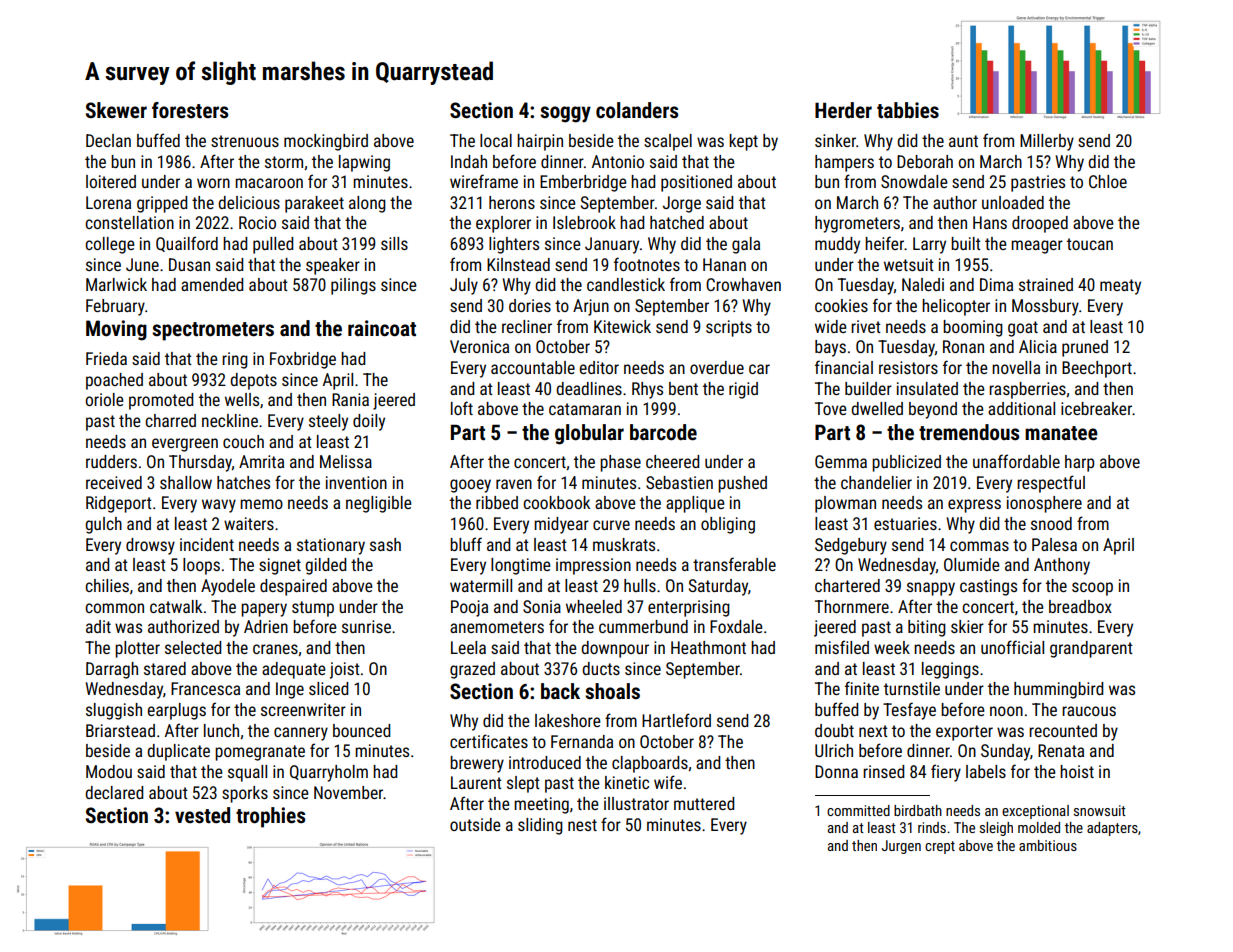 The height and width of the screenshot is (952, 1233). Describe the element at coordinates (111, 181) in the screenshot. I see `loitered` at that location.
